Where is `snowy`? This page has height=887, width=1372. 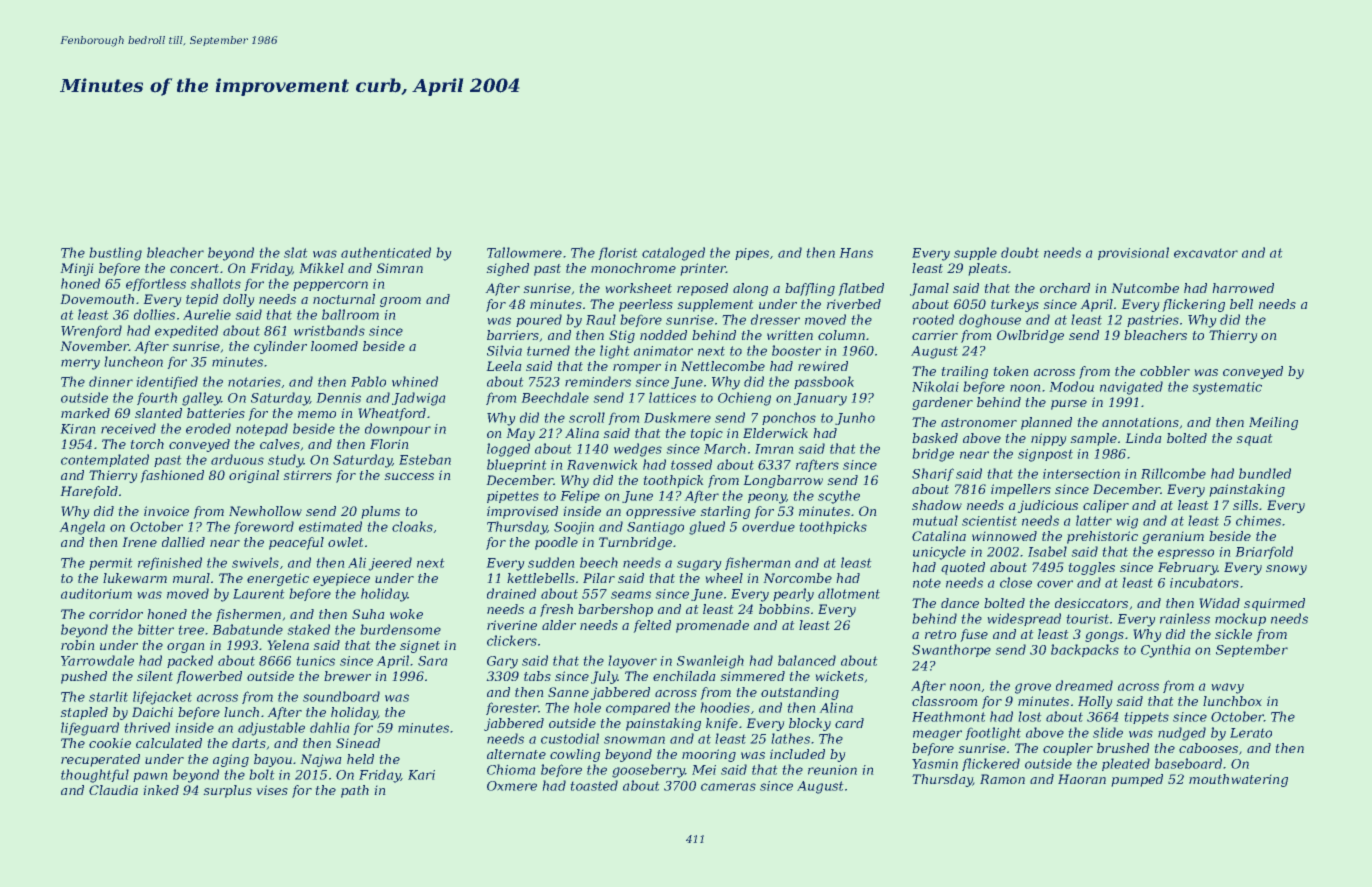 snowy is located at coordinates (1286, 570).
